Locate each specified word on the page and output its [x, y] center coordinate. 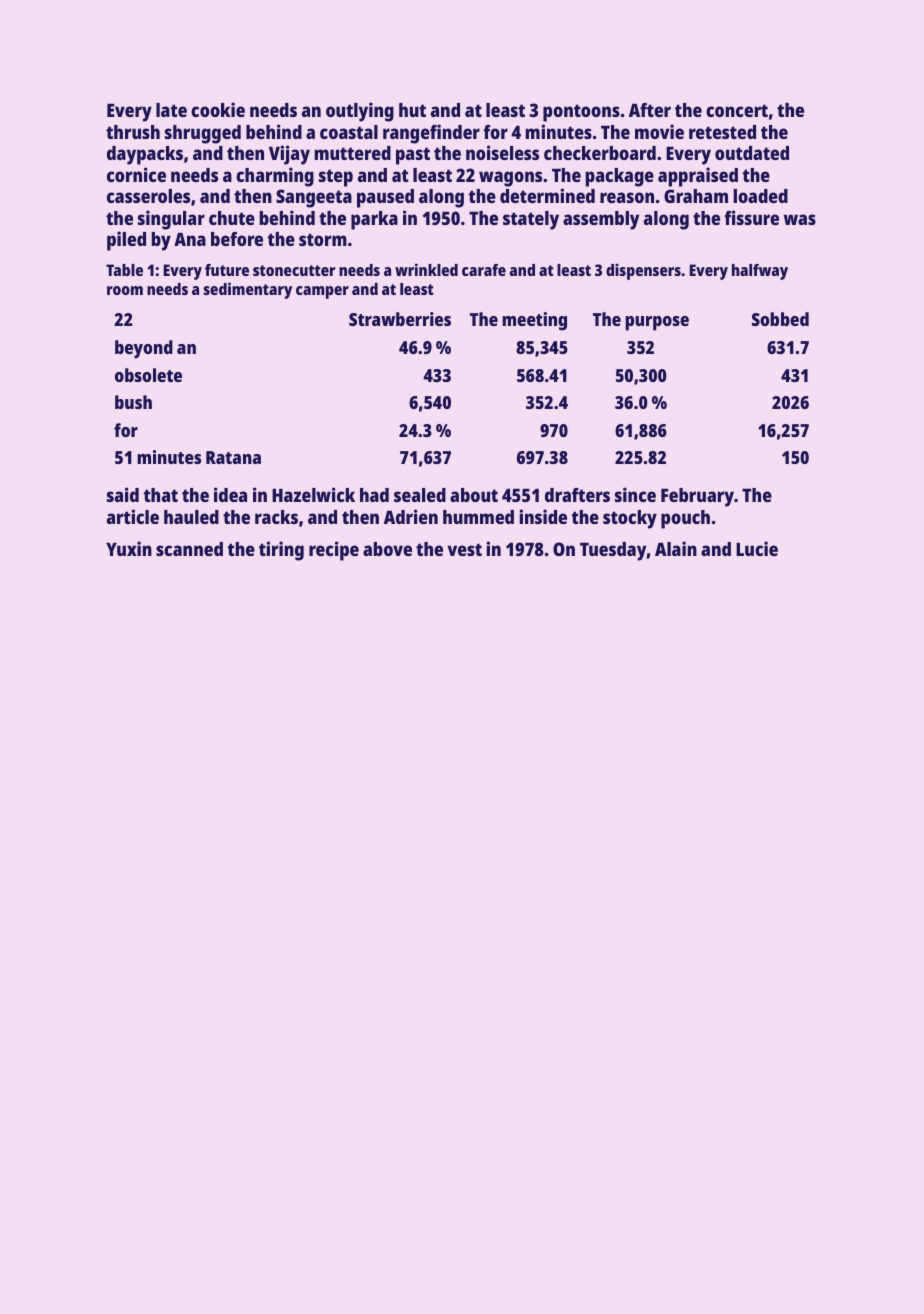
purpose [657, 323]
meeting [534, 321]
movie [659, 131]
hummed [478, 517]
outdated [752, 153]
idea [230, 494]
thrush [133, 132]
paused [385, 198]
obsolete [148, 375]
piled [126, 241]
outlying [360, 112]
